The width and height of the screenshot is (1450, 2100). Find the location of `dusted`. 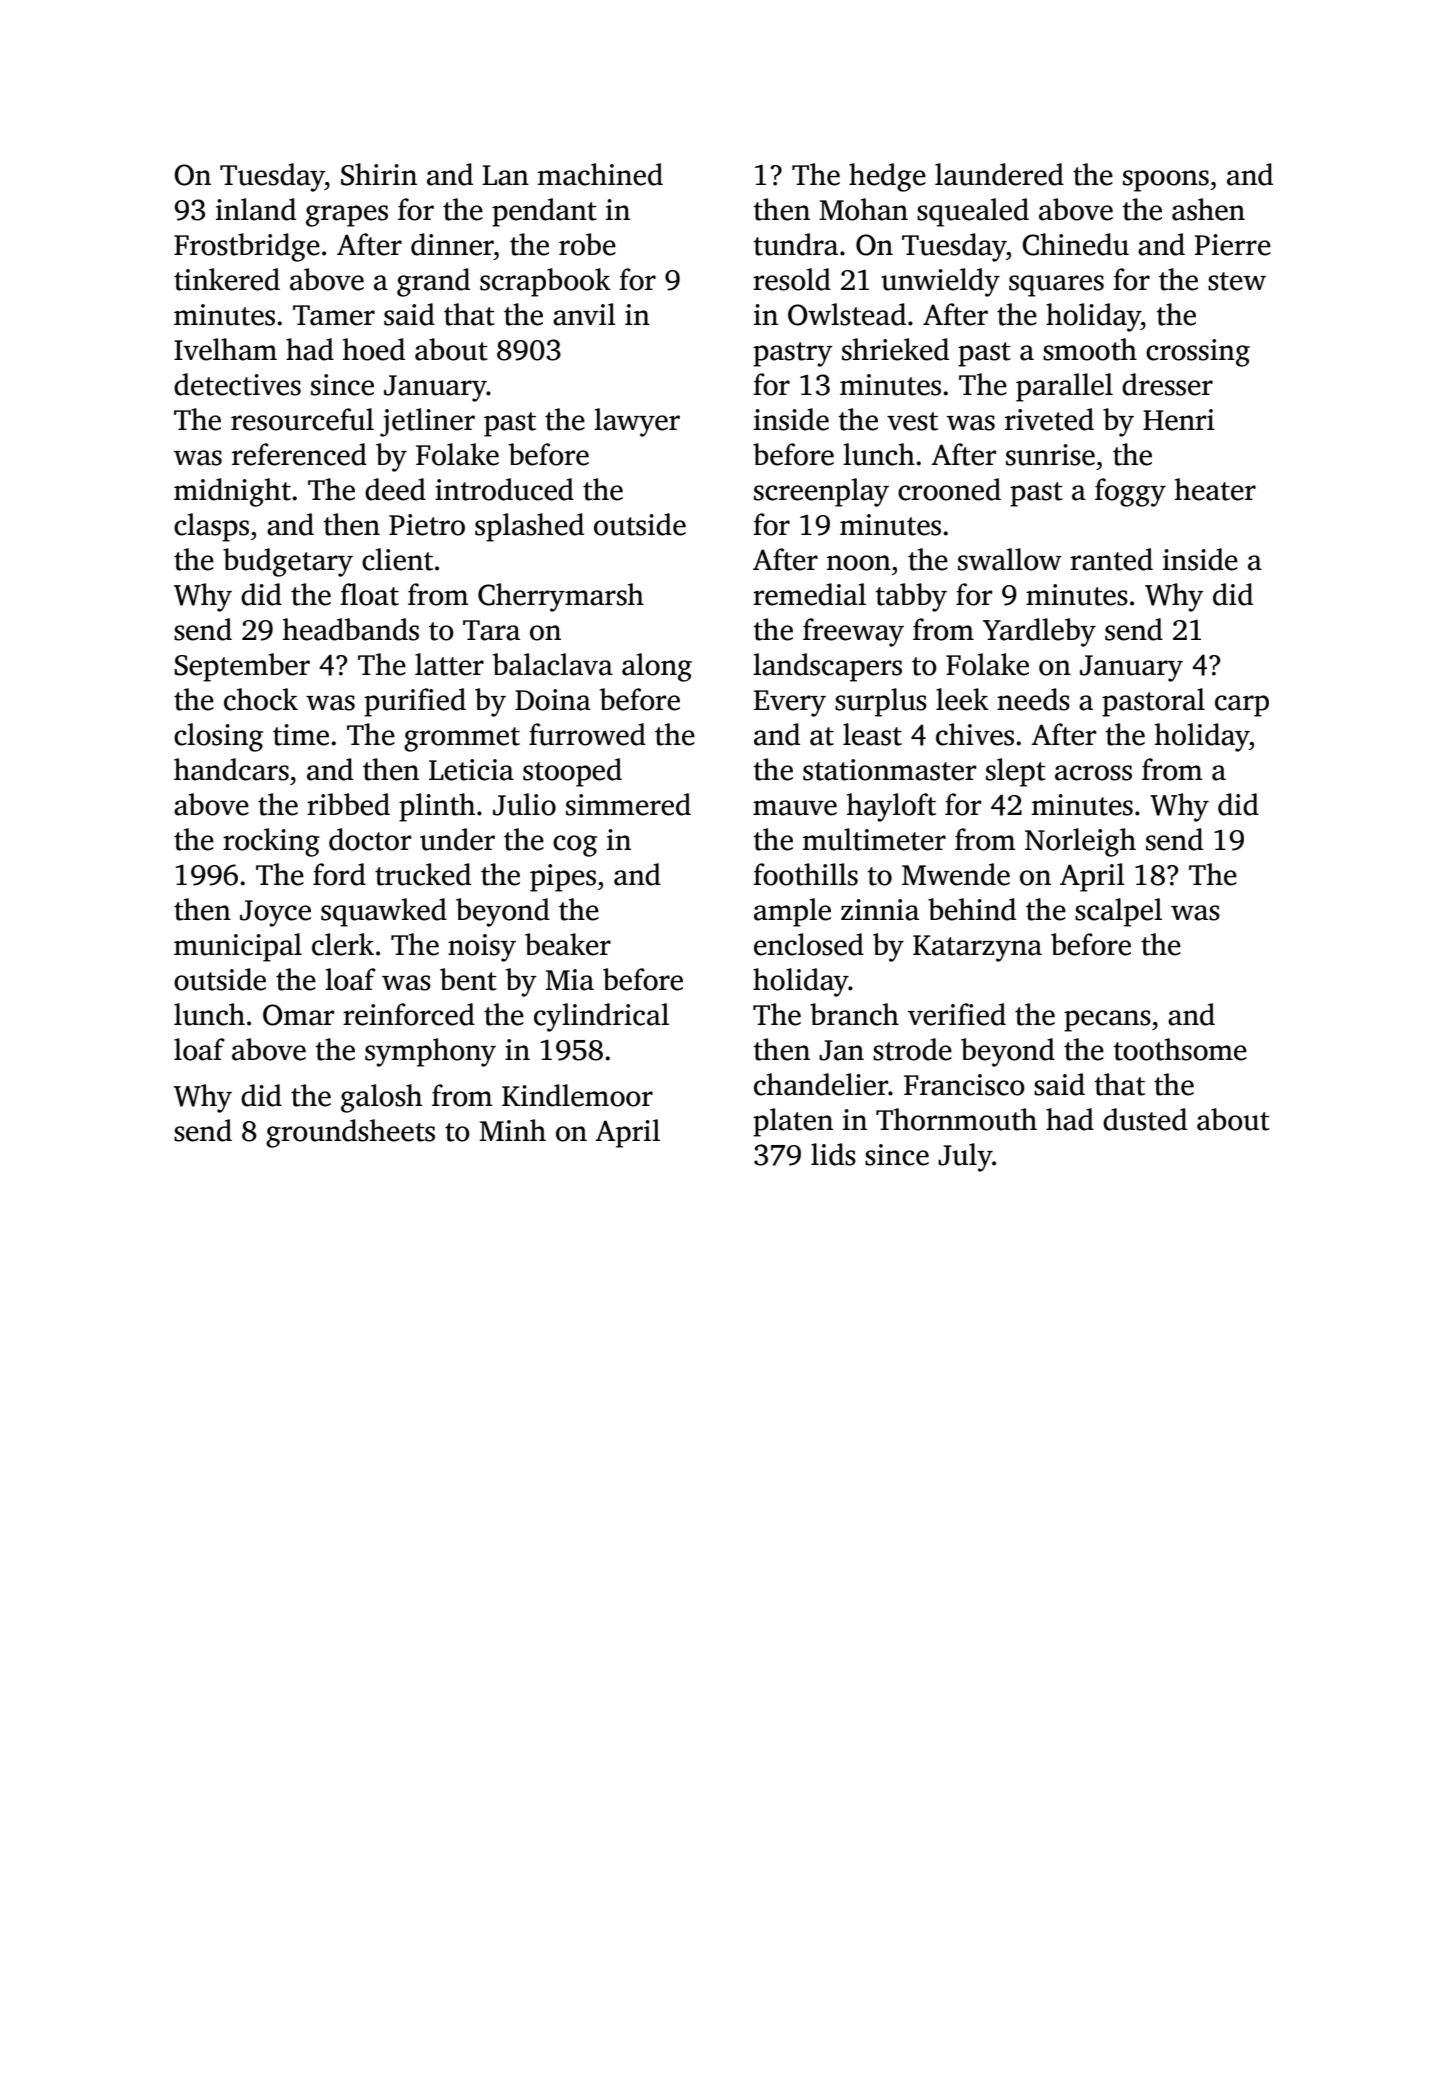

dusted is located at coordinates (1145, 1119).
